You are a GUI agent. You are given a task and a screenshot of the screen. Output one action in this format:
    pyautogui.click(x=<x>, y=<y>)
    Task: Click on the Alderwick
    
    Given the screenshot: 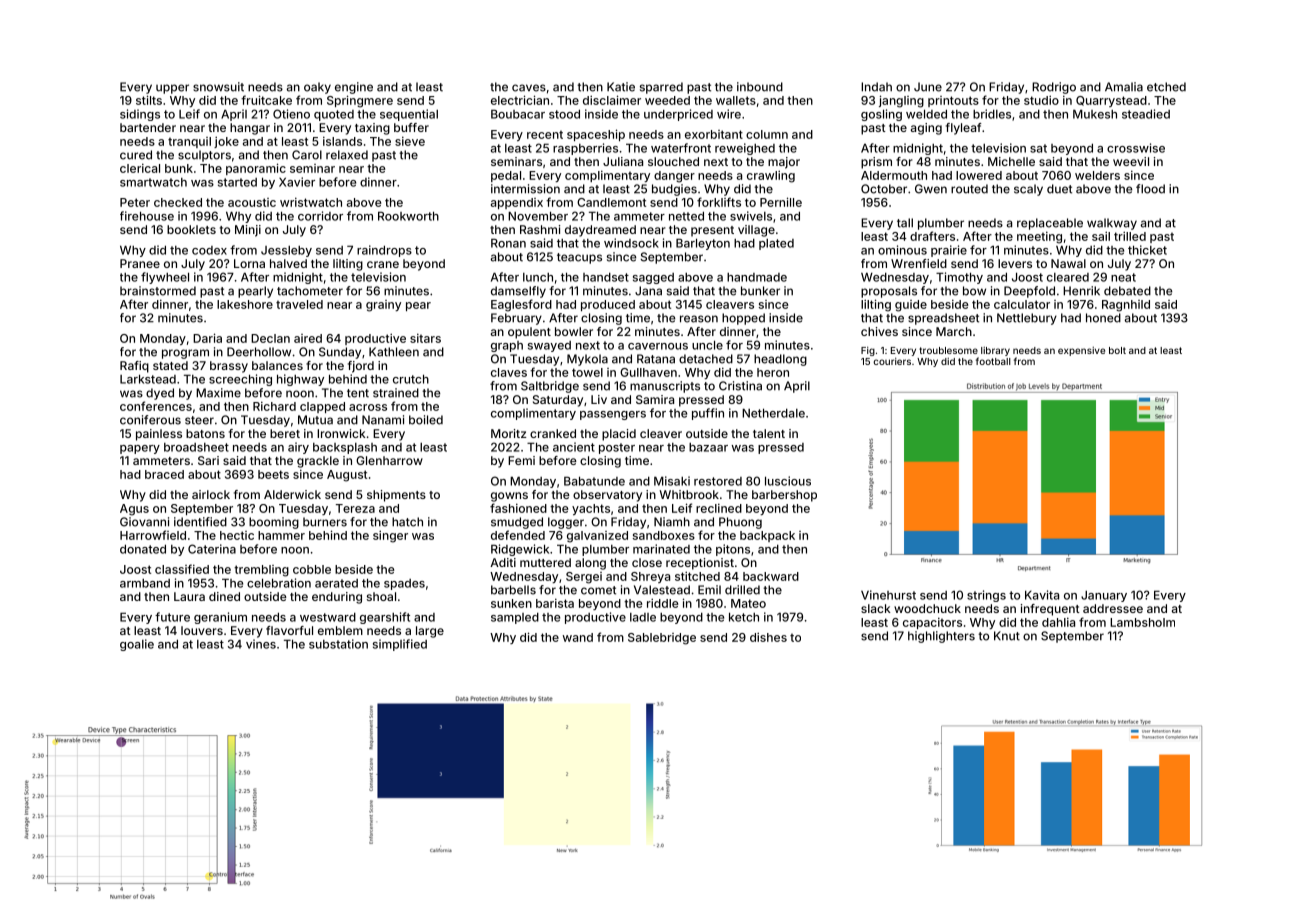 What is the action you would take?
    pyautogui.click(x=292, y=494)
